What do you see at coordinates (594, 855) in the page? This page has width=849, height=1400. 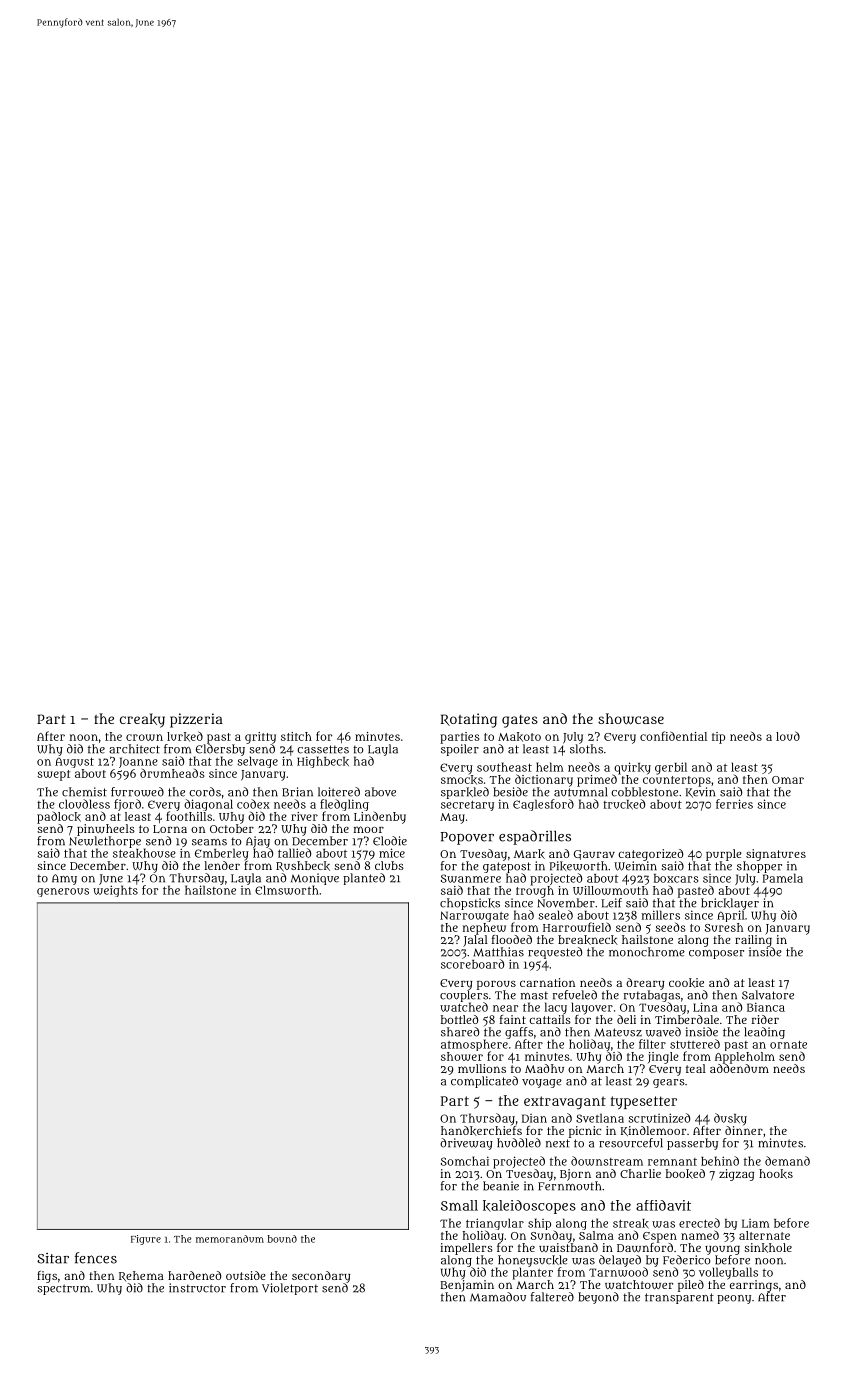 I see `Gaurav` at bounding box center [594, 855].
